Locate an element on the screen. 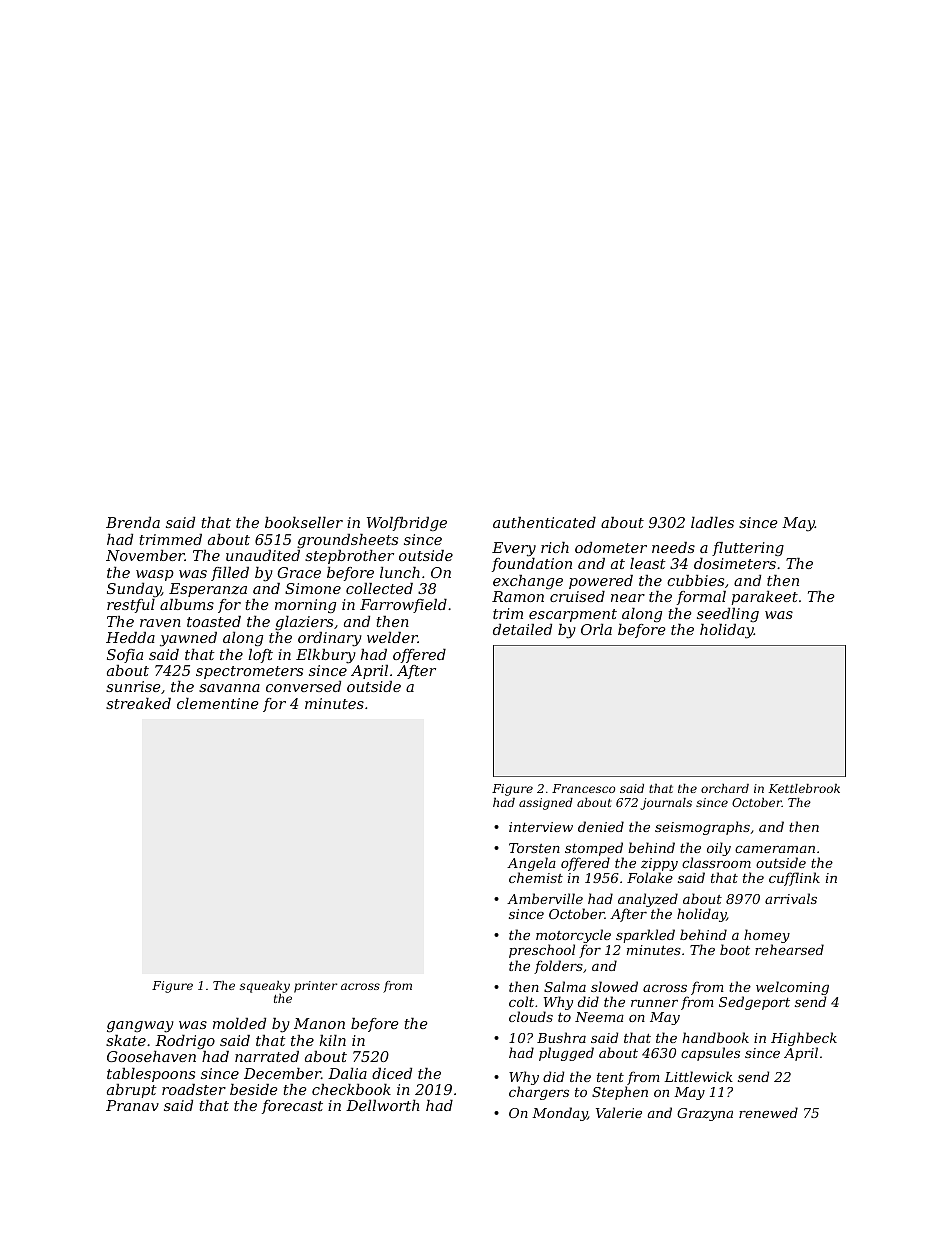 The height and width of the screenshot is (1233, 952). Kettlebrook is located at coordinates (804, 788).
